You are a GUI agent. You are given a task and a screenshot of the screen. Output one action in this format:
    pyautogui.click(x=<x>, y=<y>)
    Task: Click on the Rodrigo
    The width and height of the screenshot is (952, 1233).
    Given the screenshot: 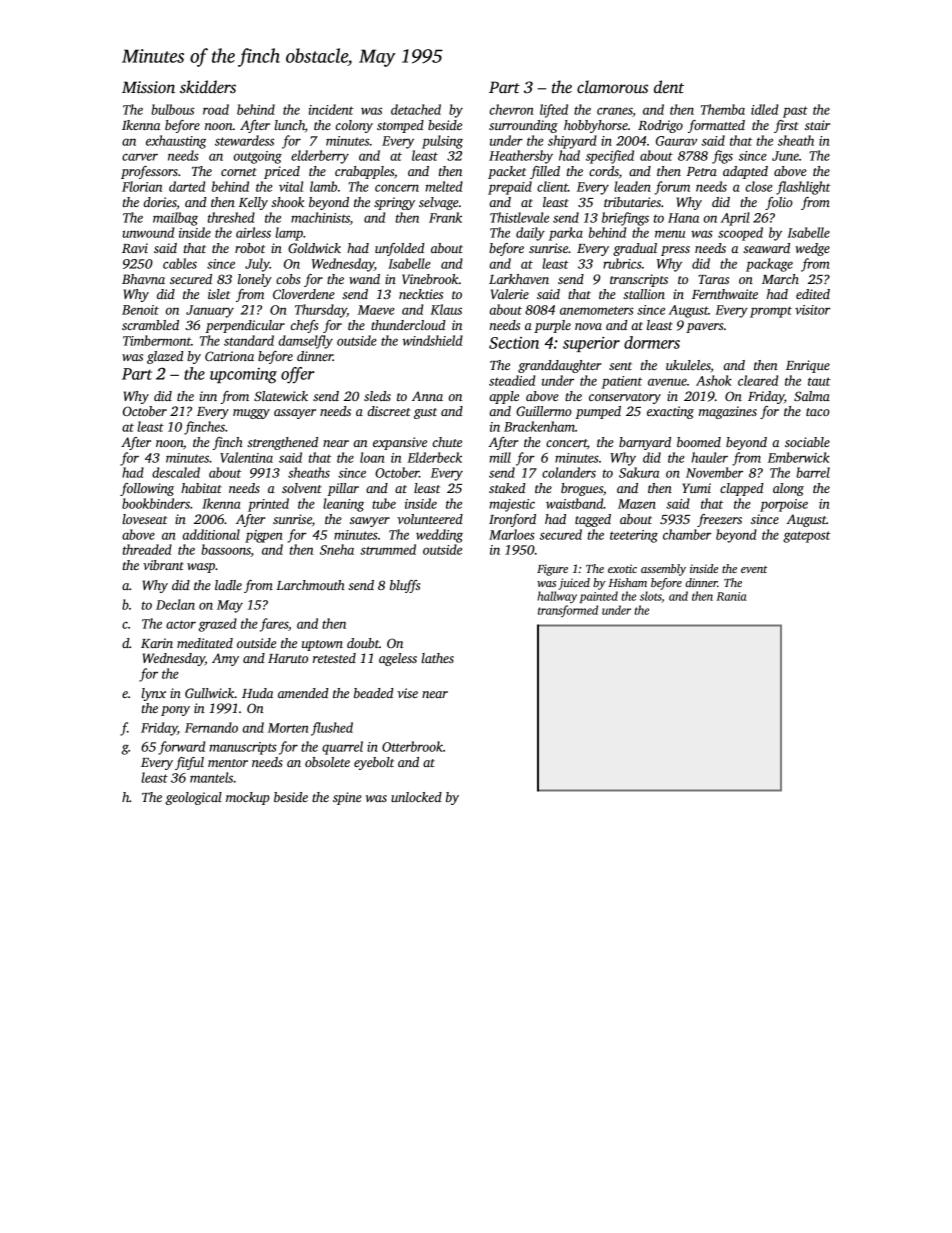 What is the action you would take?
    pyautogui.click(x=660, y=126)
